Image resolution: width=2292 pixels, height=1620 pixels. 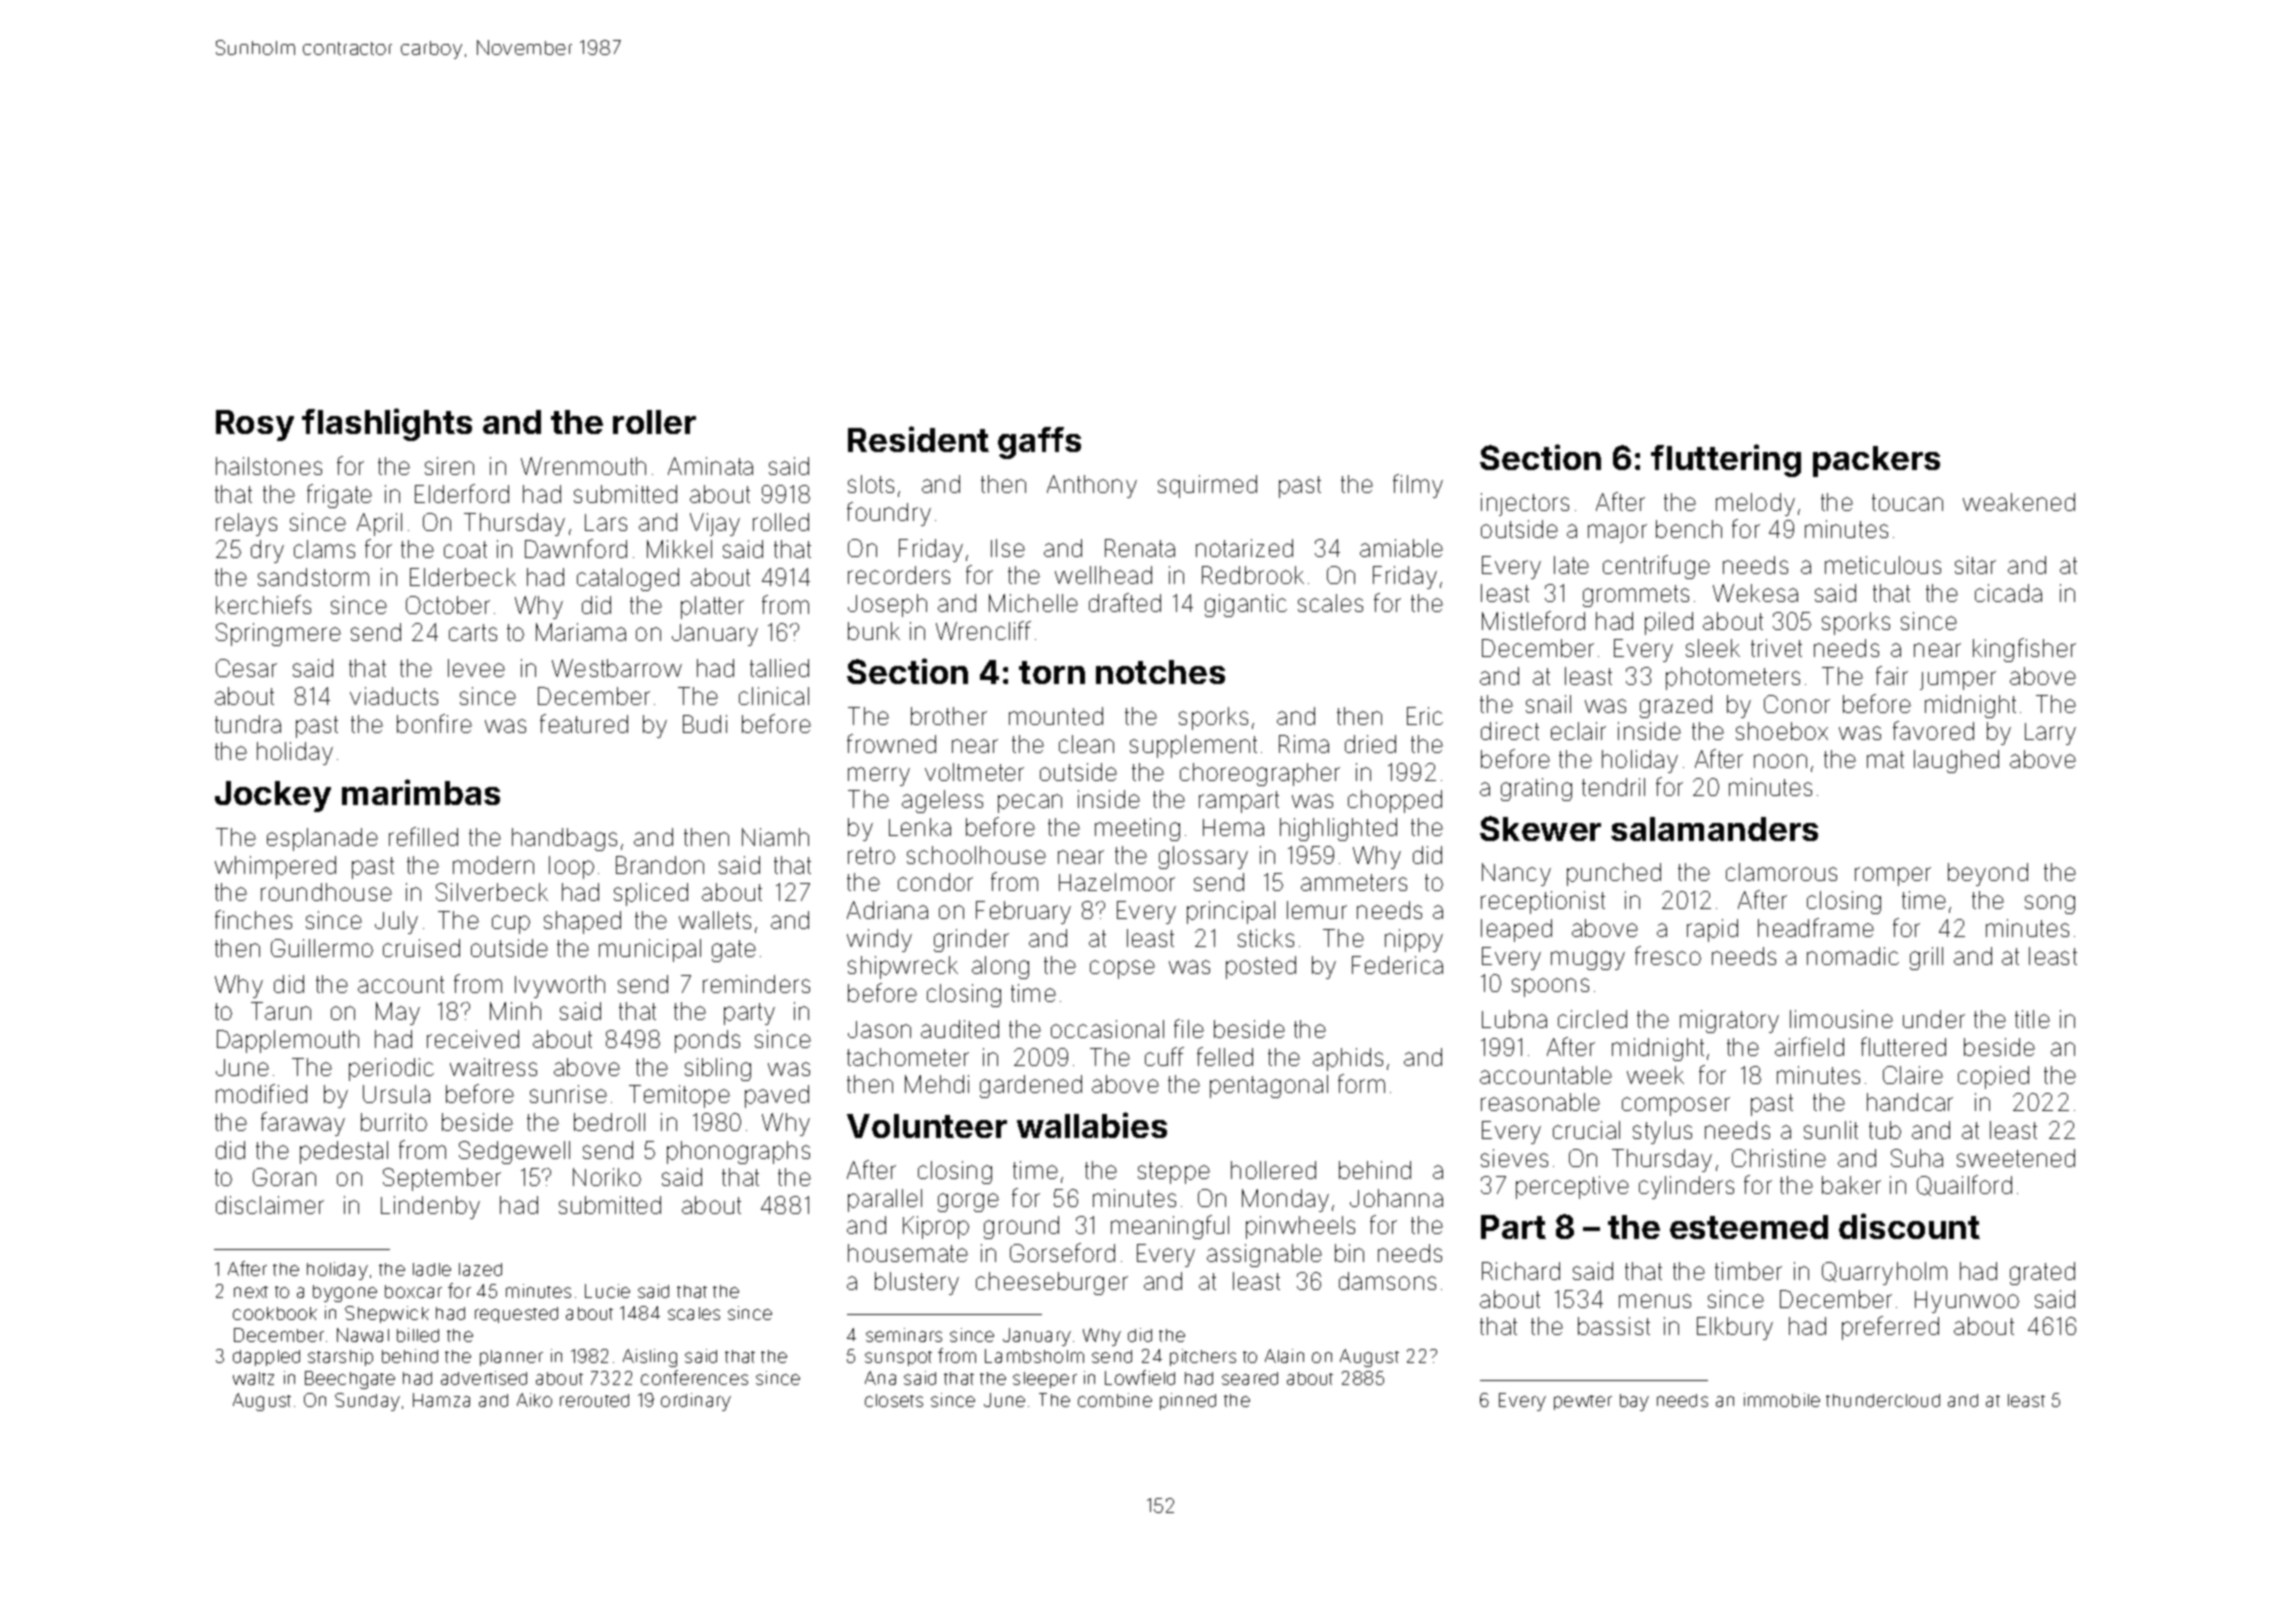 I want to click on Wrenmouth, so click(x=583, y=466).
